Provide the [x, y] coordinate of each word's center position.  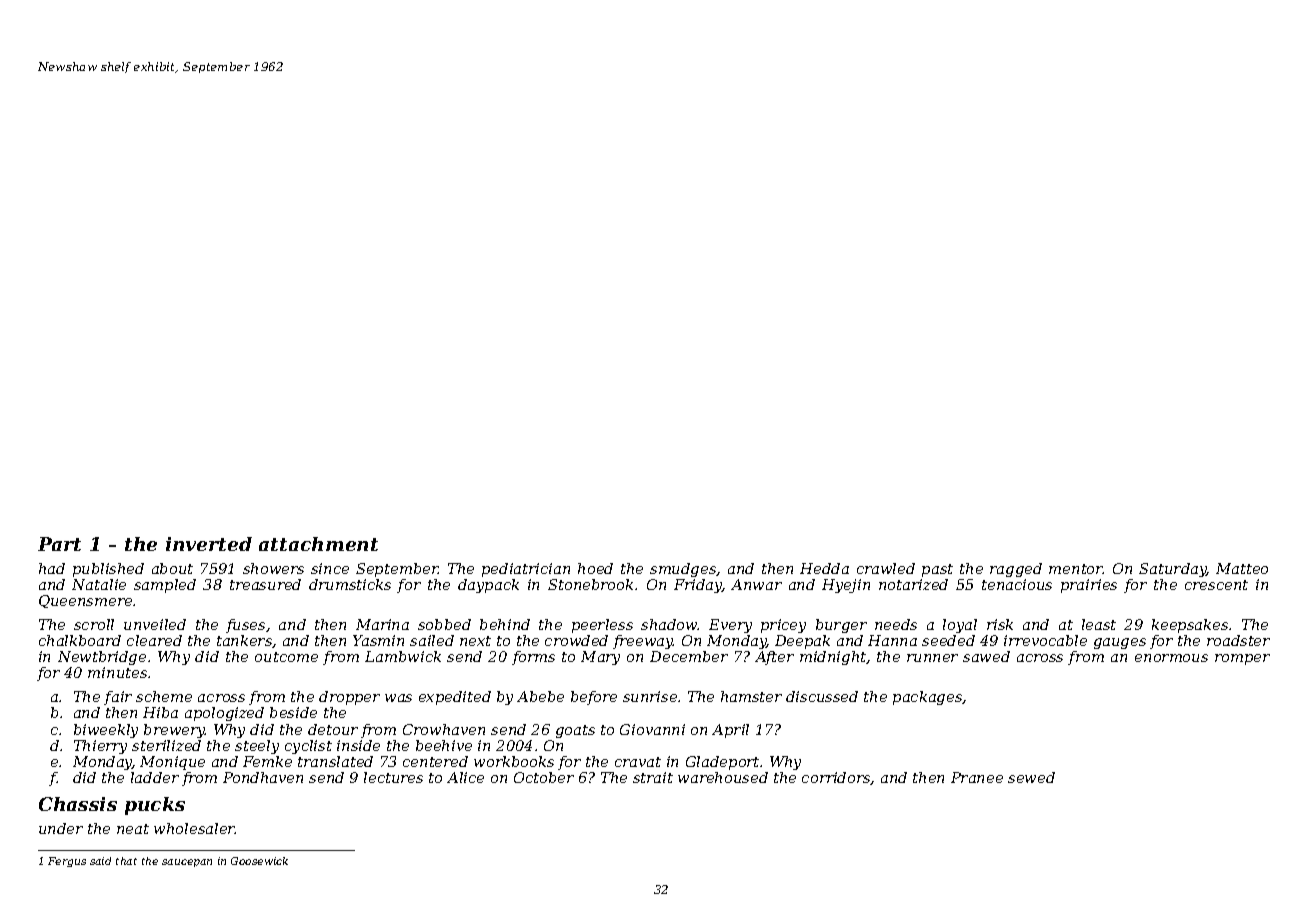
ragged [1016, 570]
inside [358, 745]
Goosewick [259, 861]
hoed [595, 568]
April [730, 731]
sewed [1031, 777]
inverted [209, 544]
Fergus [67, 862]
